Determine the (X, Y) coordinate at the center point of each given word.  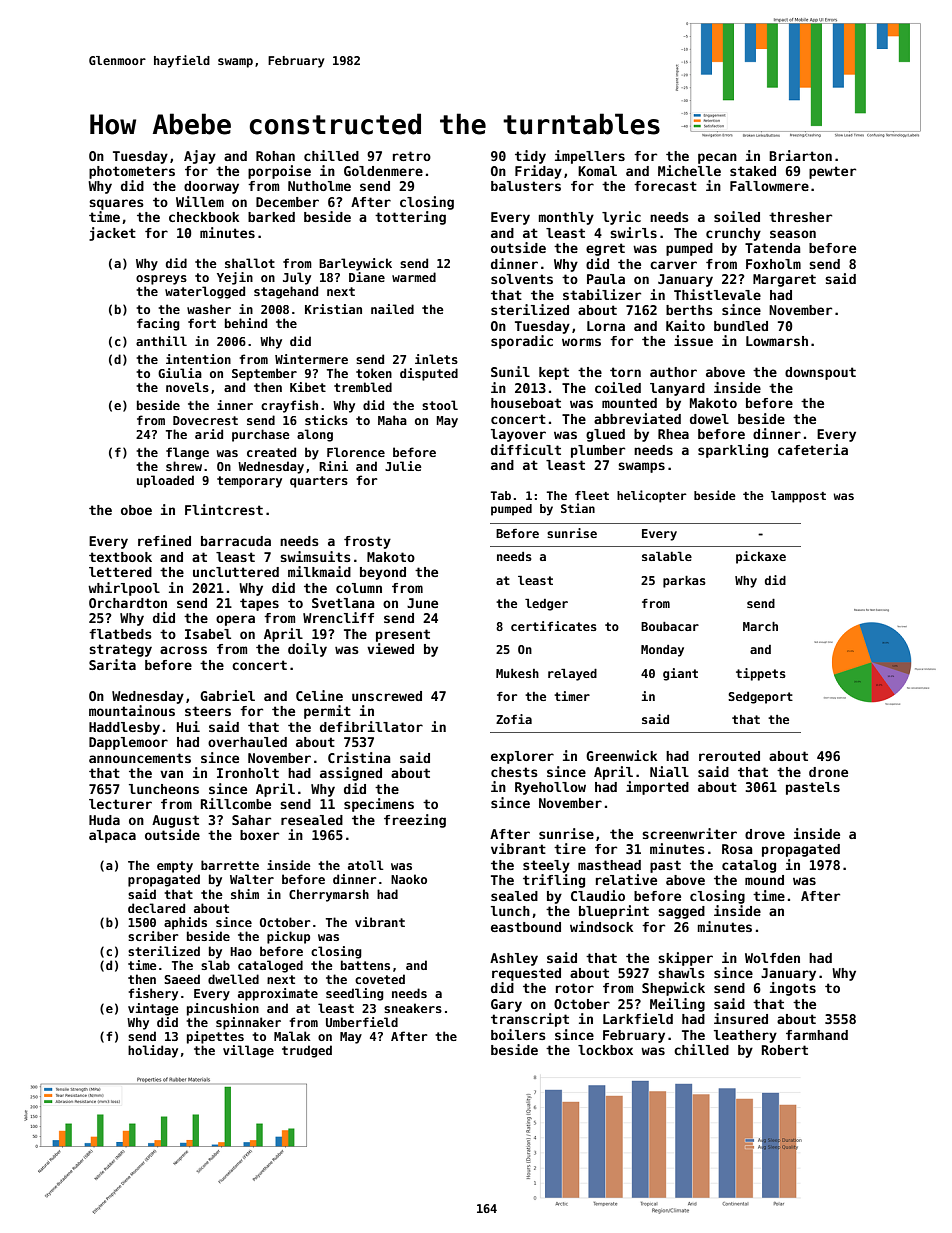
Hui (188, 726)
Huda (104, 820)
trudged (307, 1051)
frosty (367, 542)
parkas (684, 582)
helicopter (652, 496)
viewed (390, 648)
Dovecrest (205, 420)
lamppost (798, 497)
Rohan (275, 156)
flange (187, 453)
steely (546, 866)
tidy (530, 157)
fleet (592, 495)
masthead (609, 865)
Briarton (800, 155)
